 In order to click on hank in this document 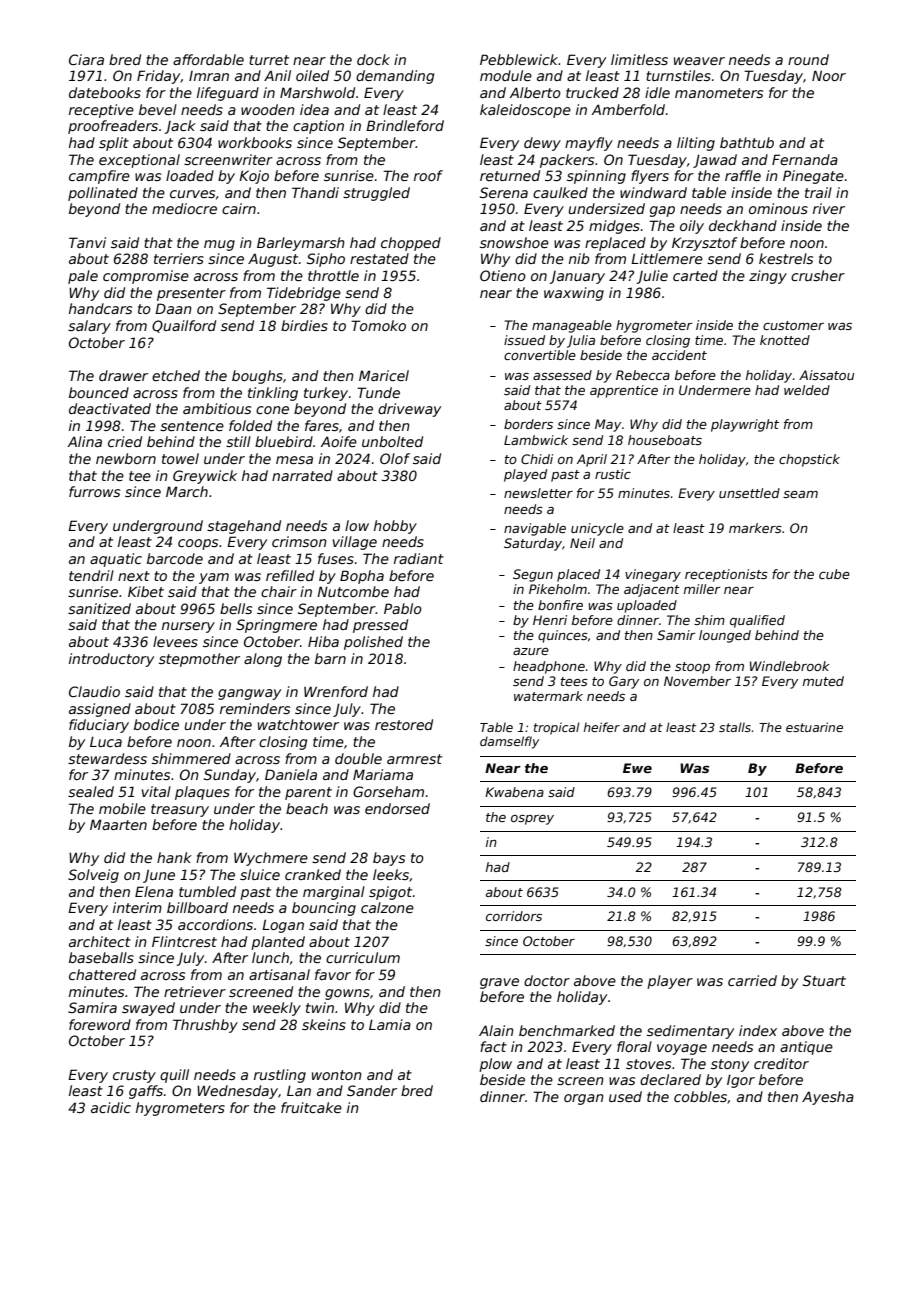, I will do `click(174, 857)`.
